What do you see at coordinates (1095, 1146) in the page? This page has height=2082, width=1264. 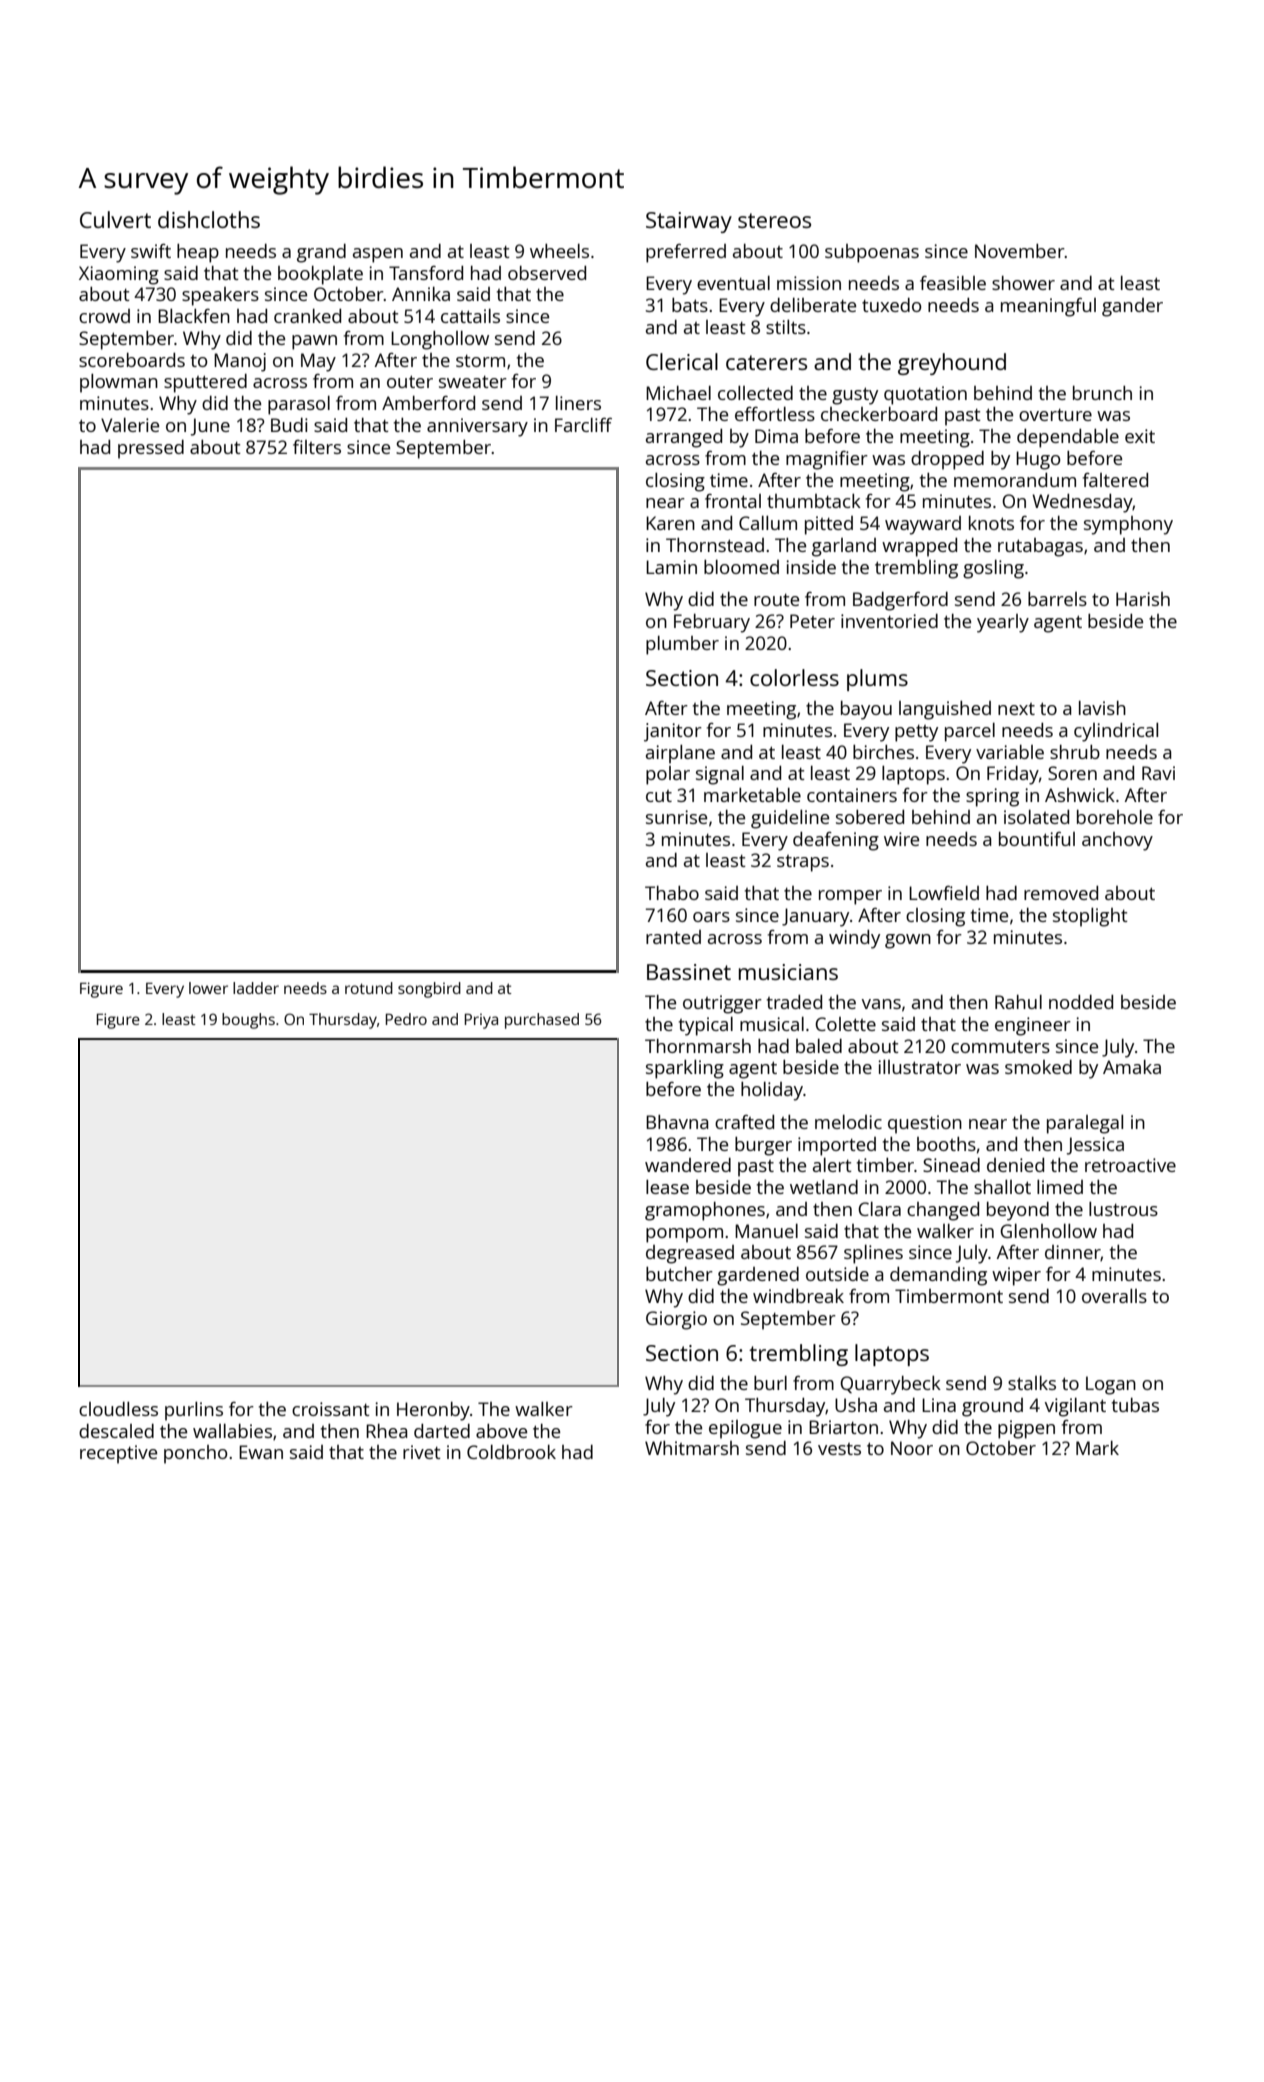 I see `Jessica` at bounding box center [1095, 1146].
